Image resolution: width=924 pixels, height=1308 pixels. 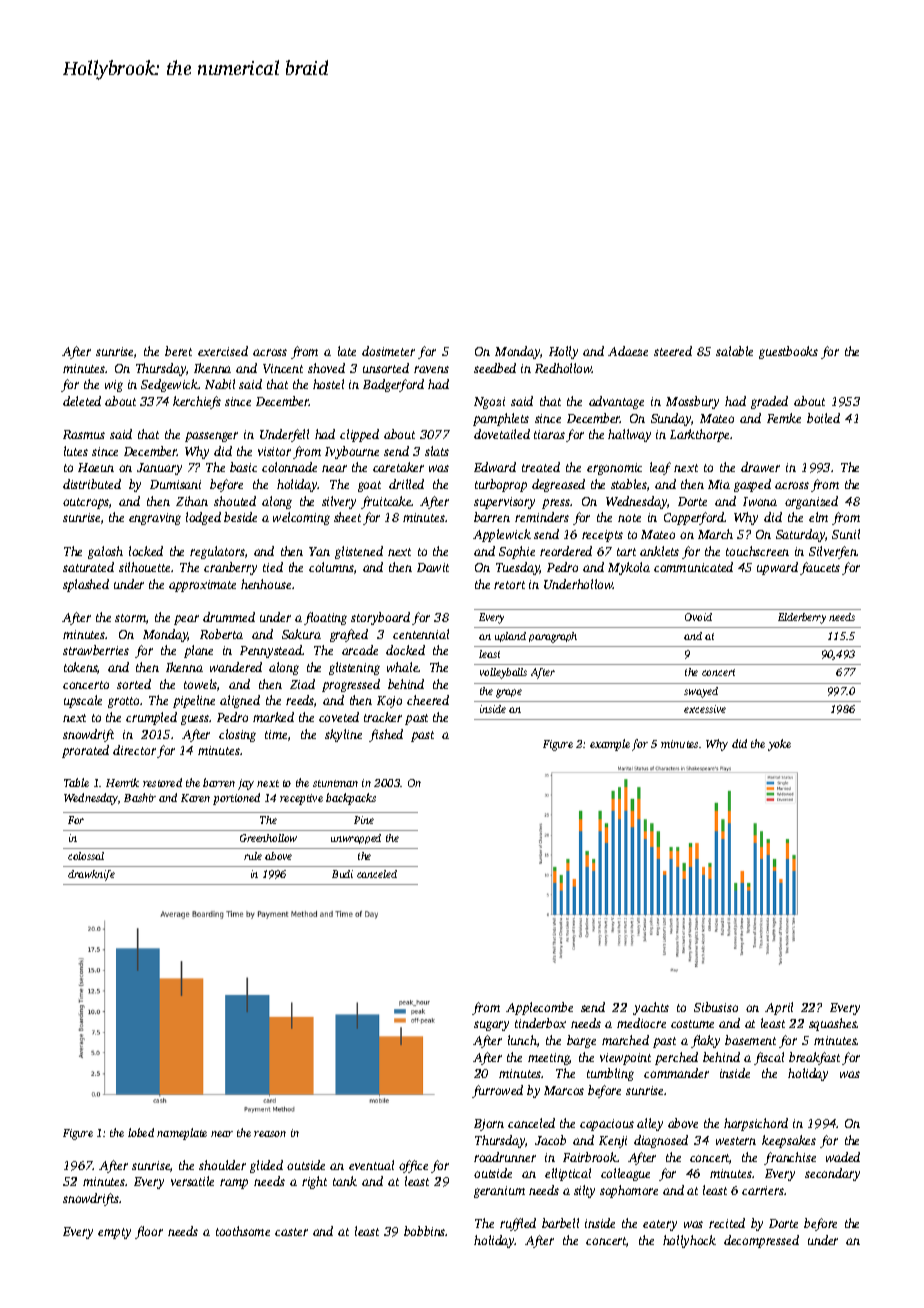 I want to click on guestbooks, so click(x=788, y=352).
